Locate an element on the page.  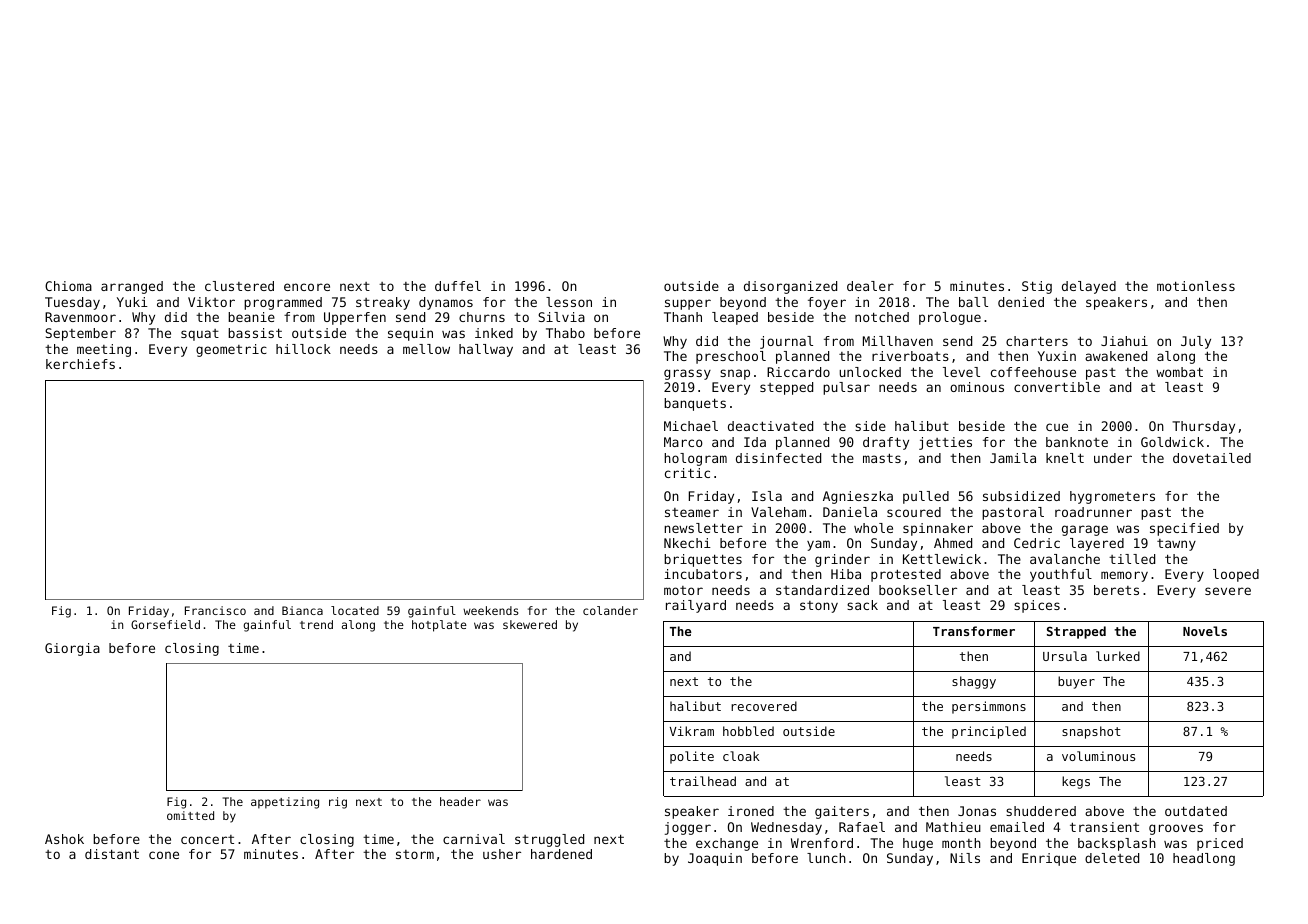
motionless is located at coordinates (1196, 286).
